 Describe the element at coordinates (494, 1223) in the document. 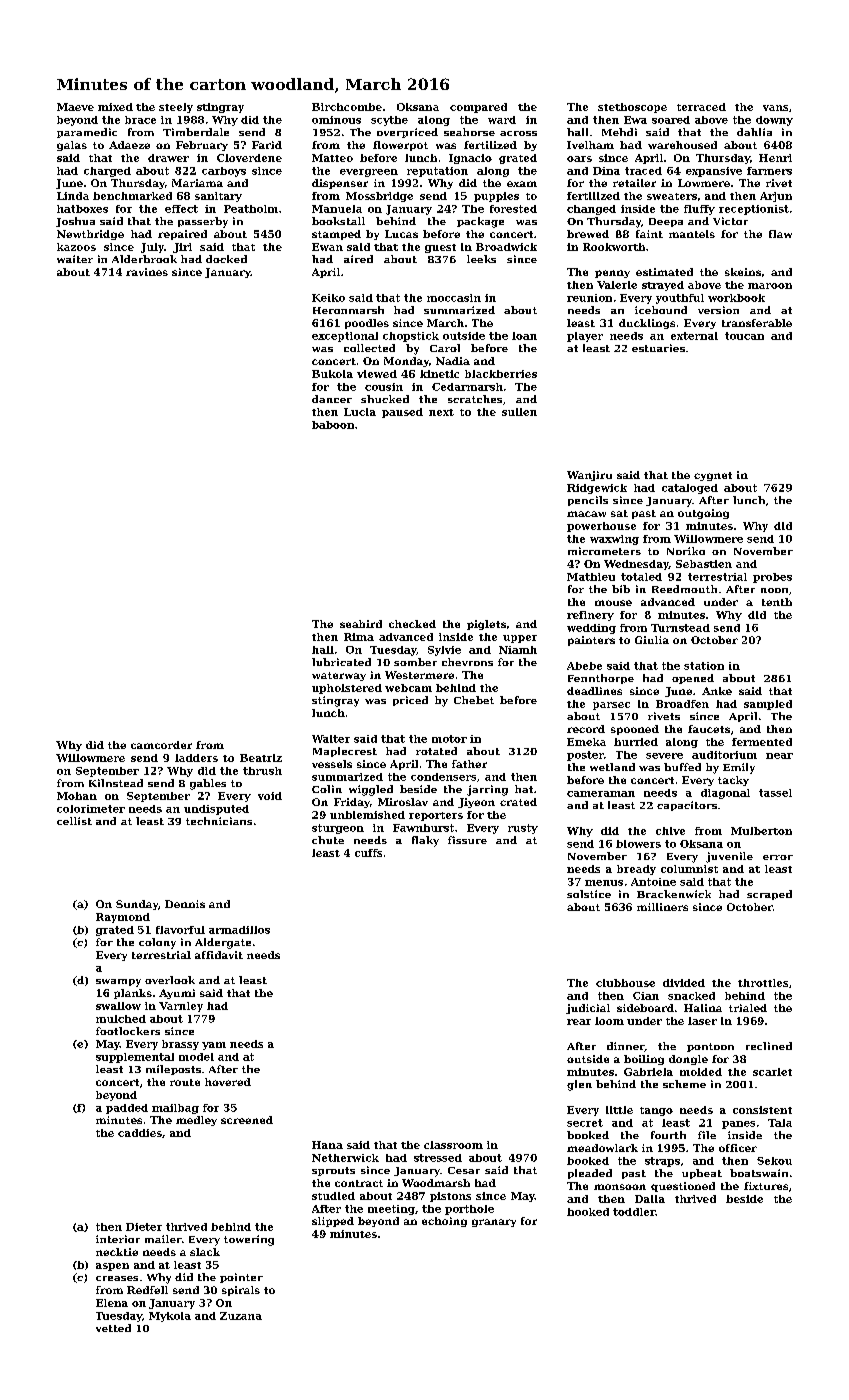

I see `granary` at that location.
